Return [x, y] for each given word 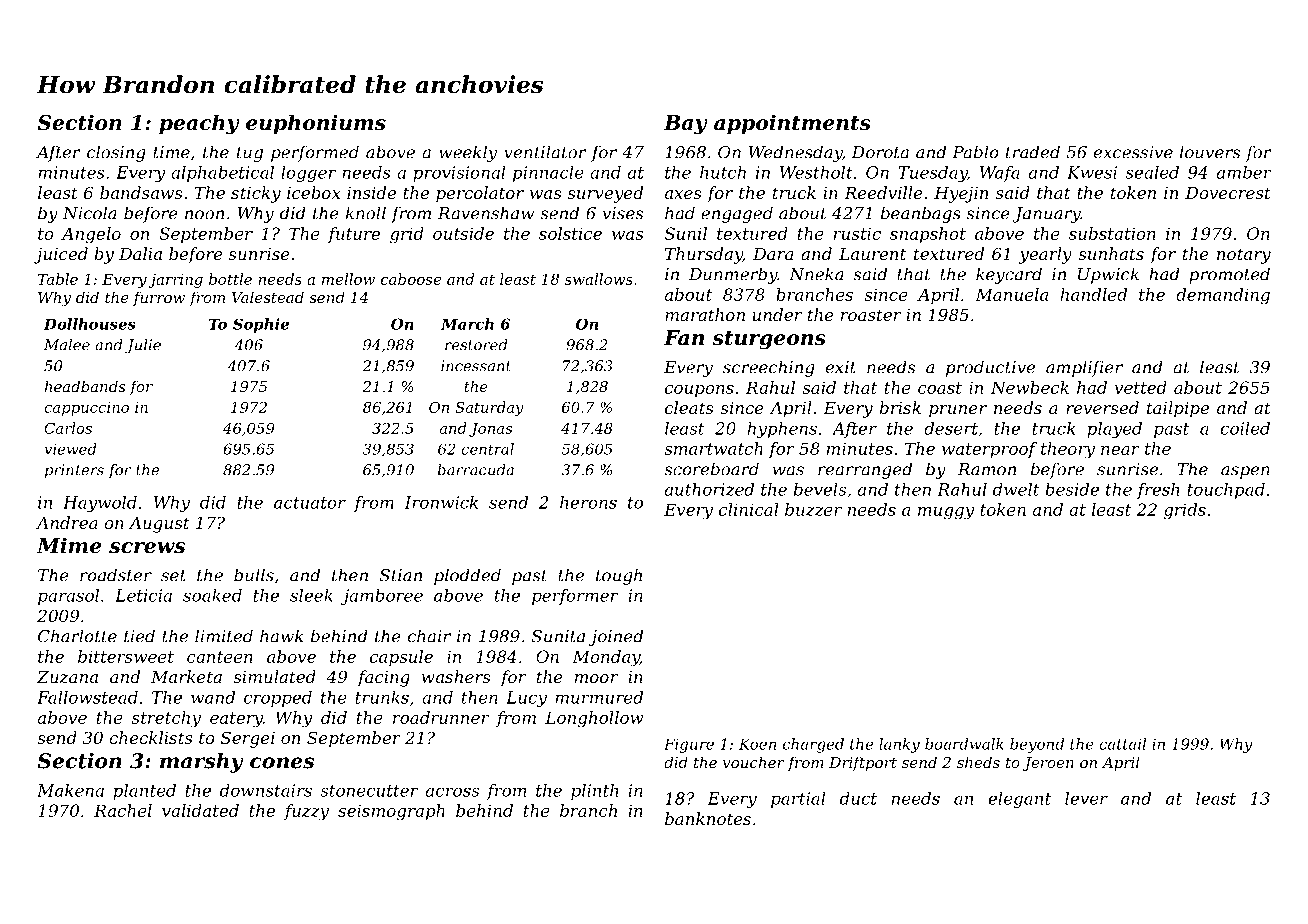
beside [1072, 489]
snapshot [928, 235]
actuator [310, 503]
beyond [1037, 745]
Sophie [261, 325]
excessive [1133, 152]
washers [456, 676]
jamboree [382, 597]
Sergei [248, 739]
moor [596, 678]
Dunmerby [733, 275]
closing [116, 153]
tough [619, 576]
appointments [792, 124]
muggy [946, 513]
